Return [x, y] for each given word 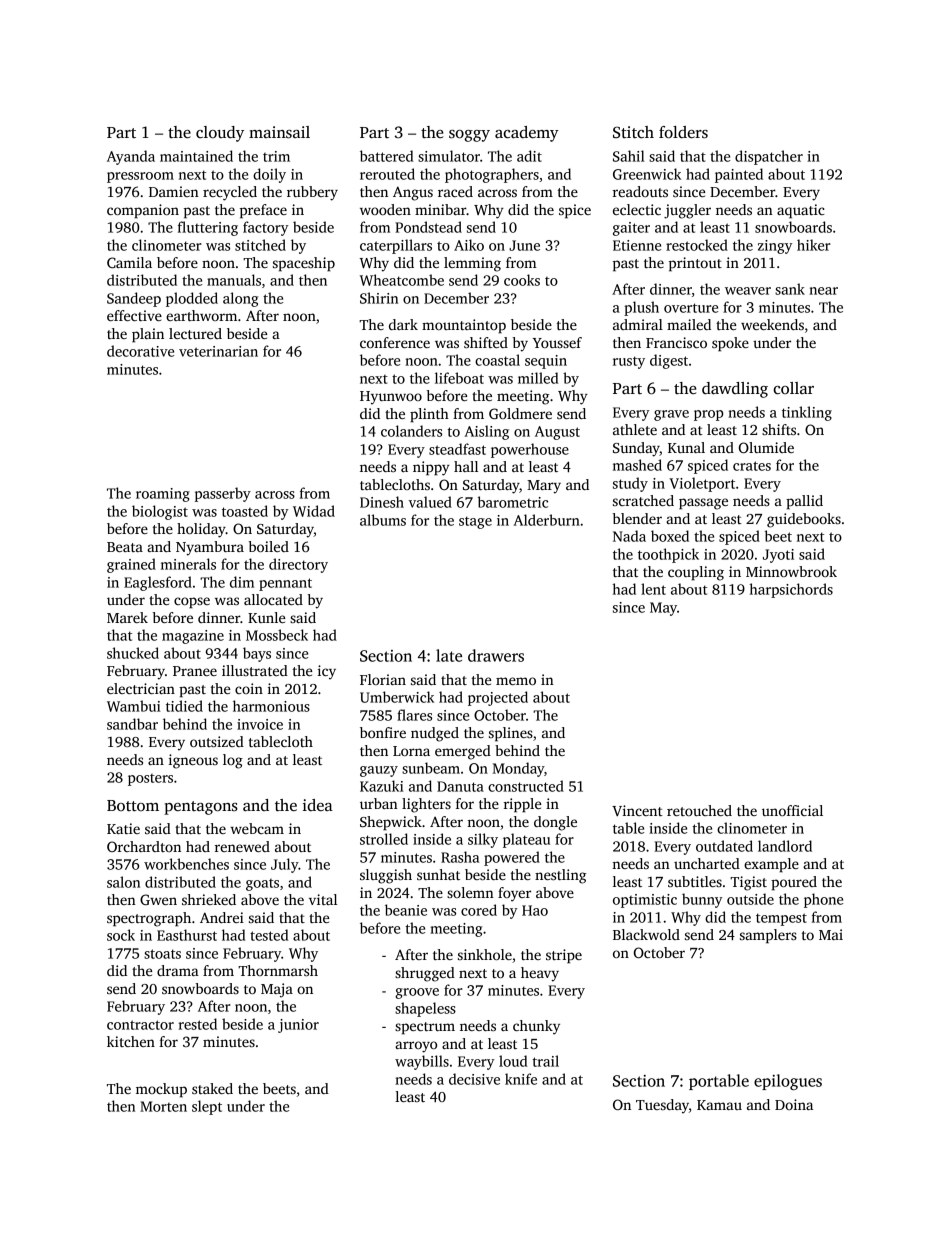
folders [683, 132]
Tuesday [662, 1106]
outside [750, 899]
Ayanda [131, 157]
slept [207, 1107]
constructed [526, 786]
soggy [469, 136]
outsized [217, 741]
